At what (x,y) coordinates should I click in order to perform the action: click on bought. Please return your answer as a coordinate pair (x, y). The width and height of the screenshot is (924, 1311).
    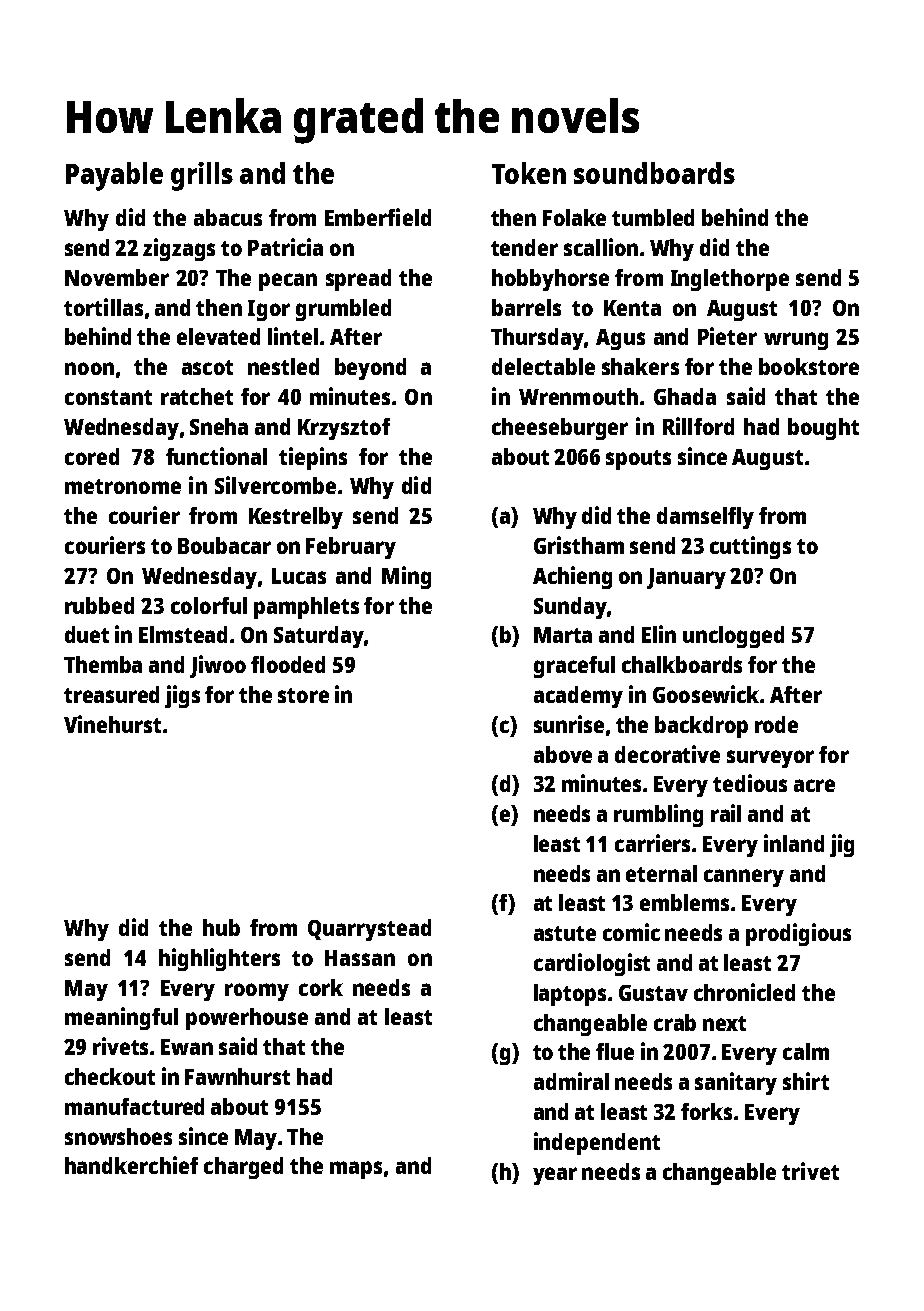
    Looking at the image, I should click on (823, 429).
